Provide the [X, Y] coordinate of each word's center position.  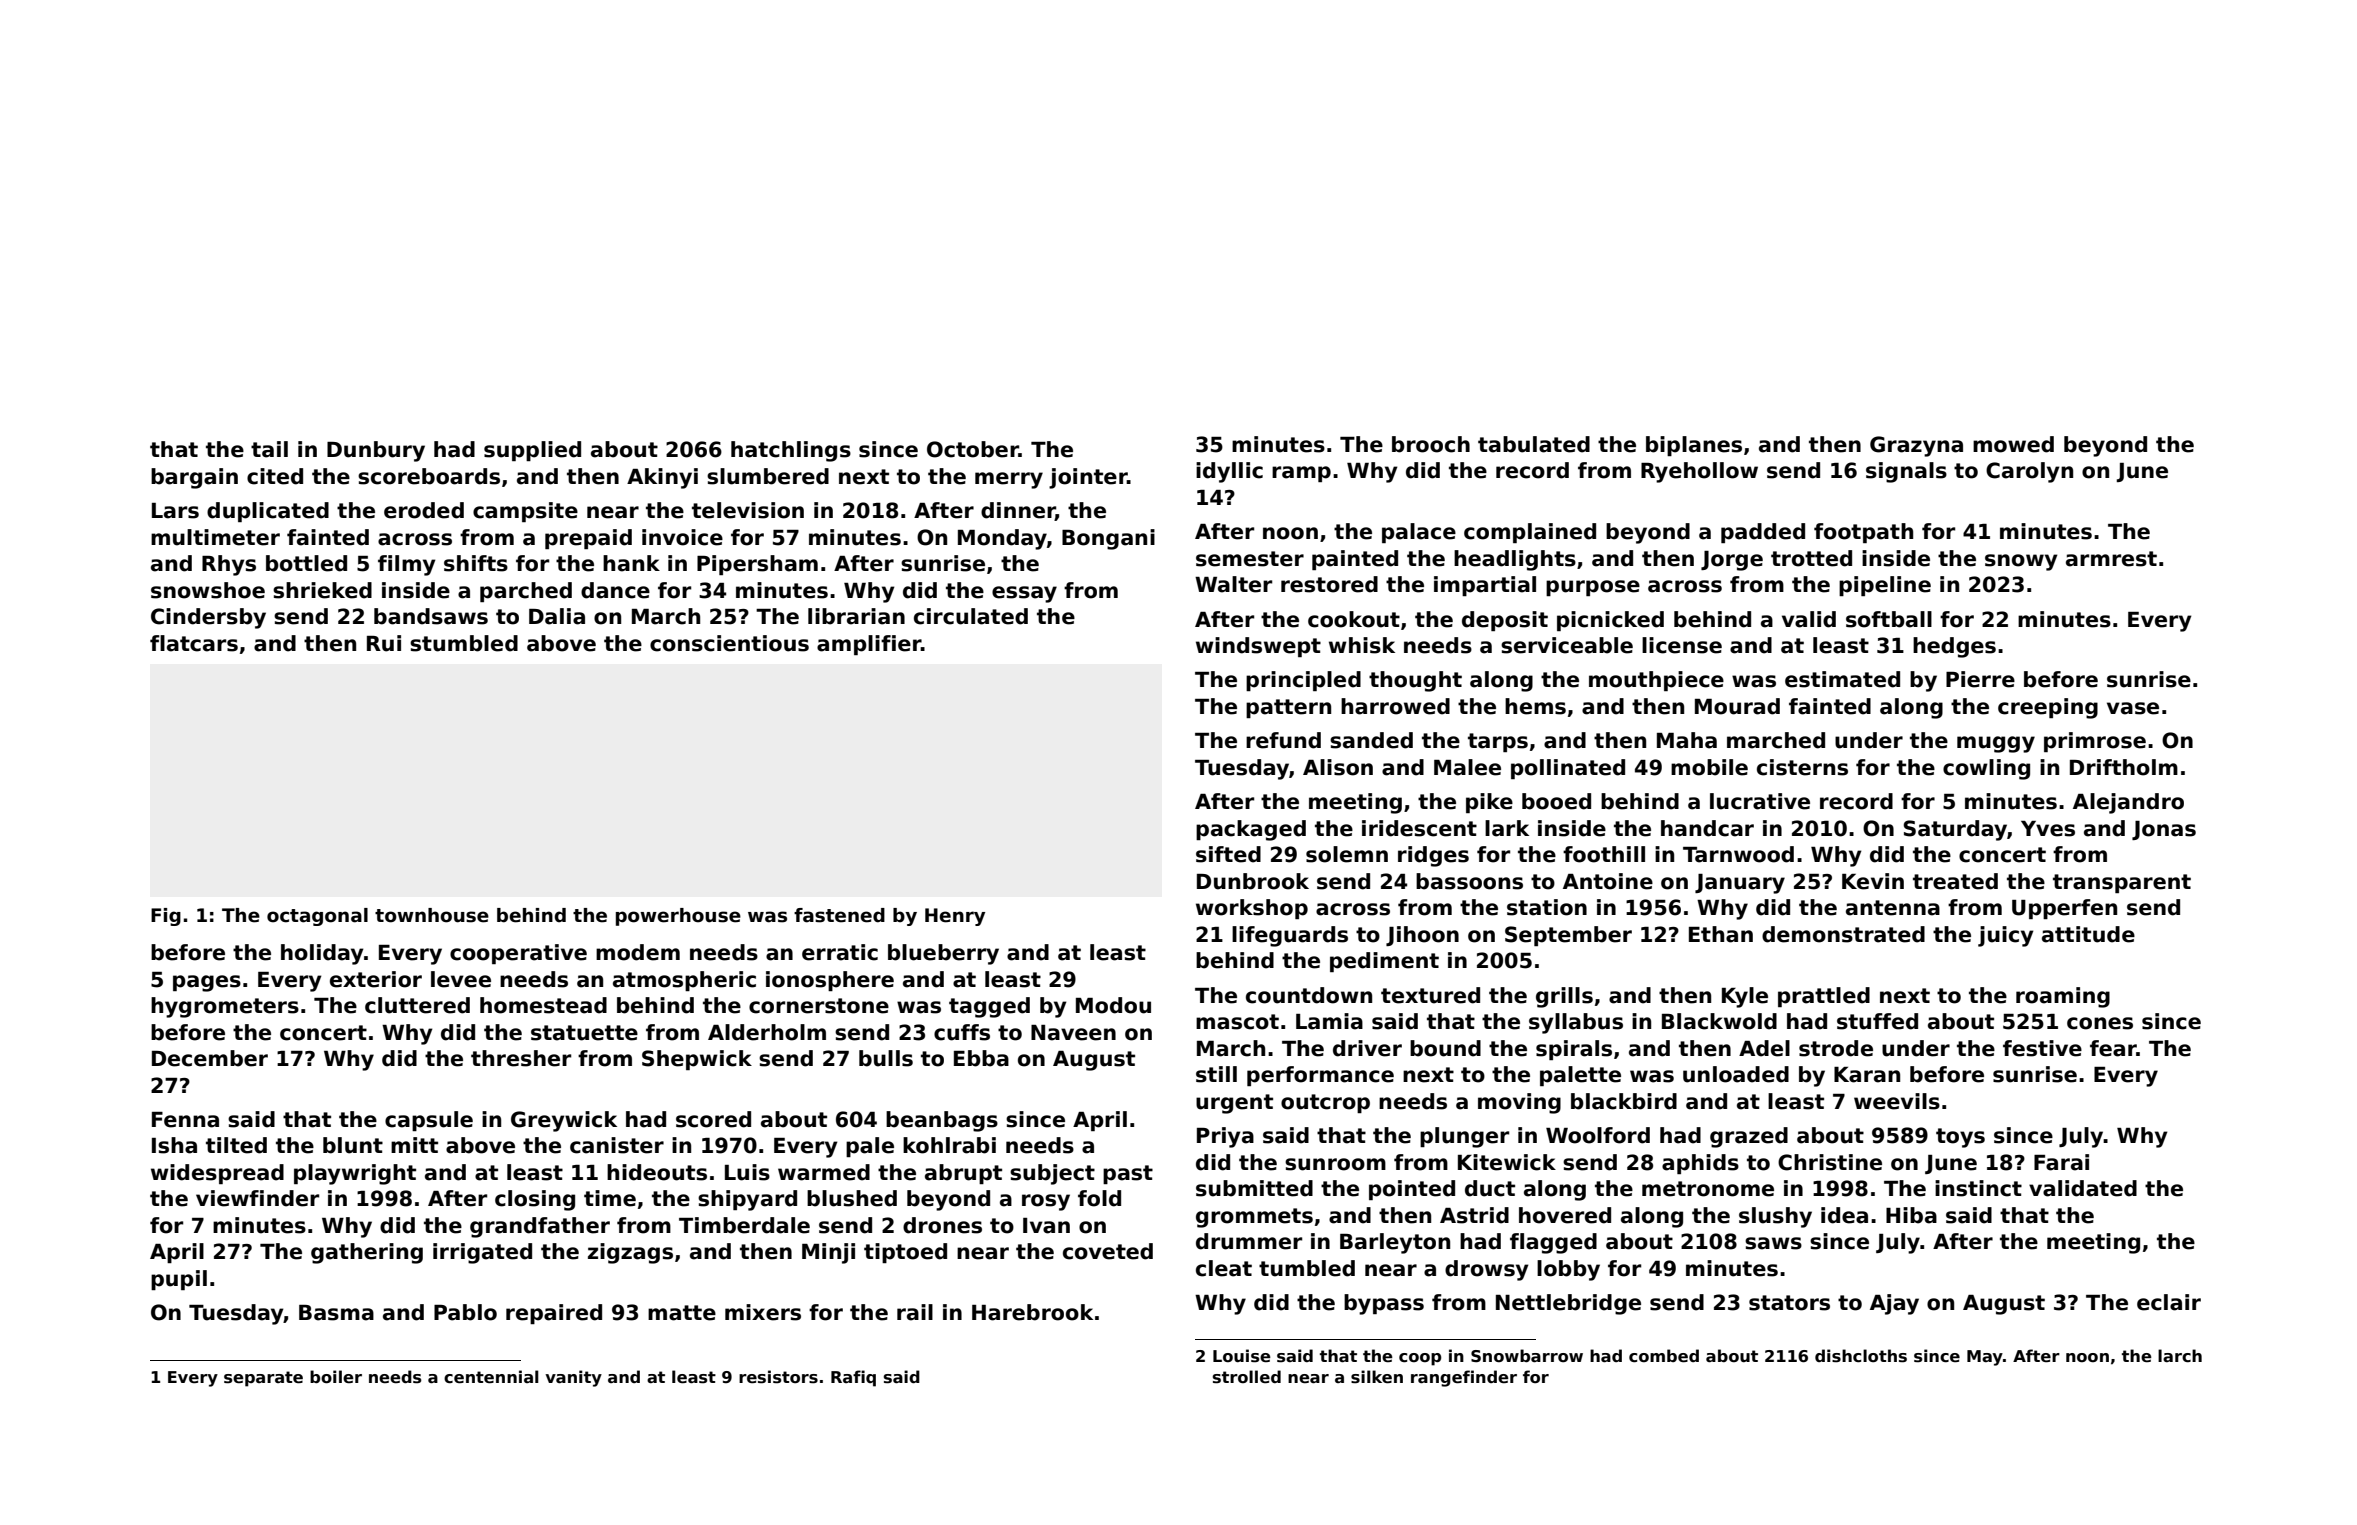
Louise [1242, 1356]
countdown [1309, 995]
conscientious [729, 643]
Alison [1338, 767]
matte [682, 1313]
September [1568, 936]
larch [2180, 1356]
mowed [2013, 444]
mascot [1237, 1022]
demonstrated [1843, 934]
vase [2133, 708]
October [973, 449]
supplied [532, 451]
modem [638, 952]
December [210, 1058]
